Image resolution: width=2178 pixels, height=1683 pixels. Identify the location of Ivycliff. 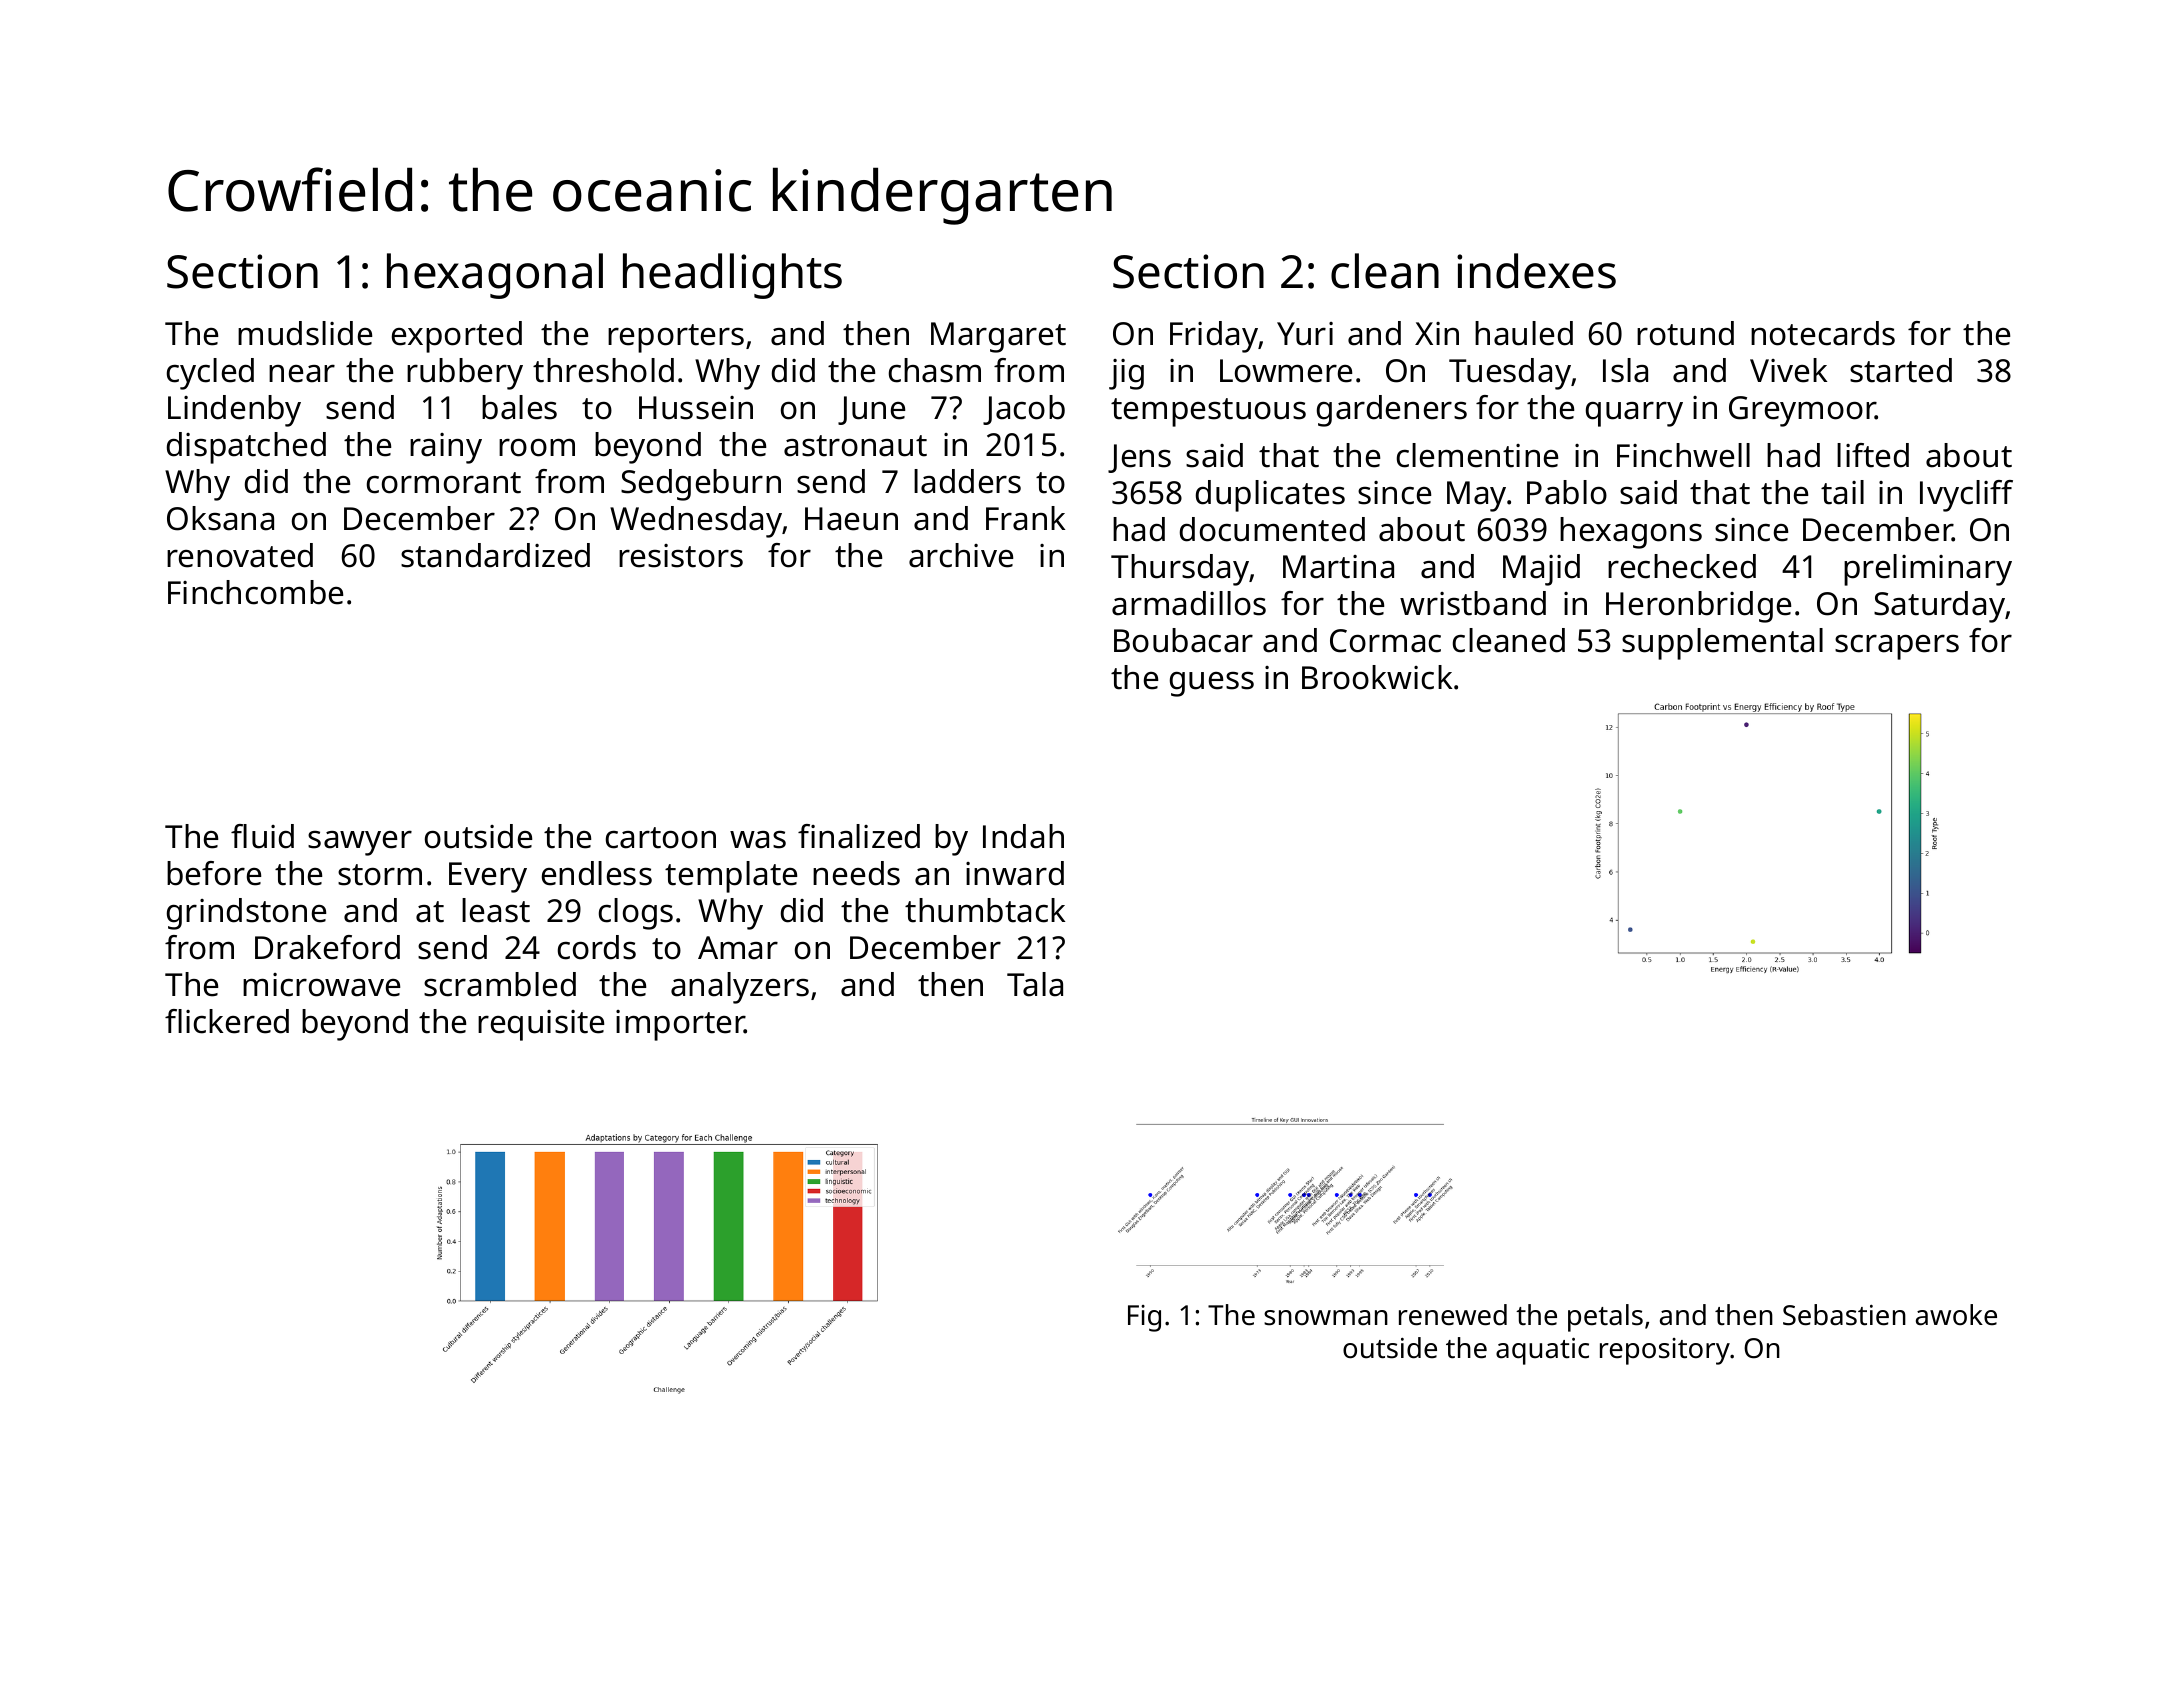
(1966, 496).
